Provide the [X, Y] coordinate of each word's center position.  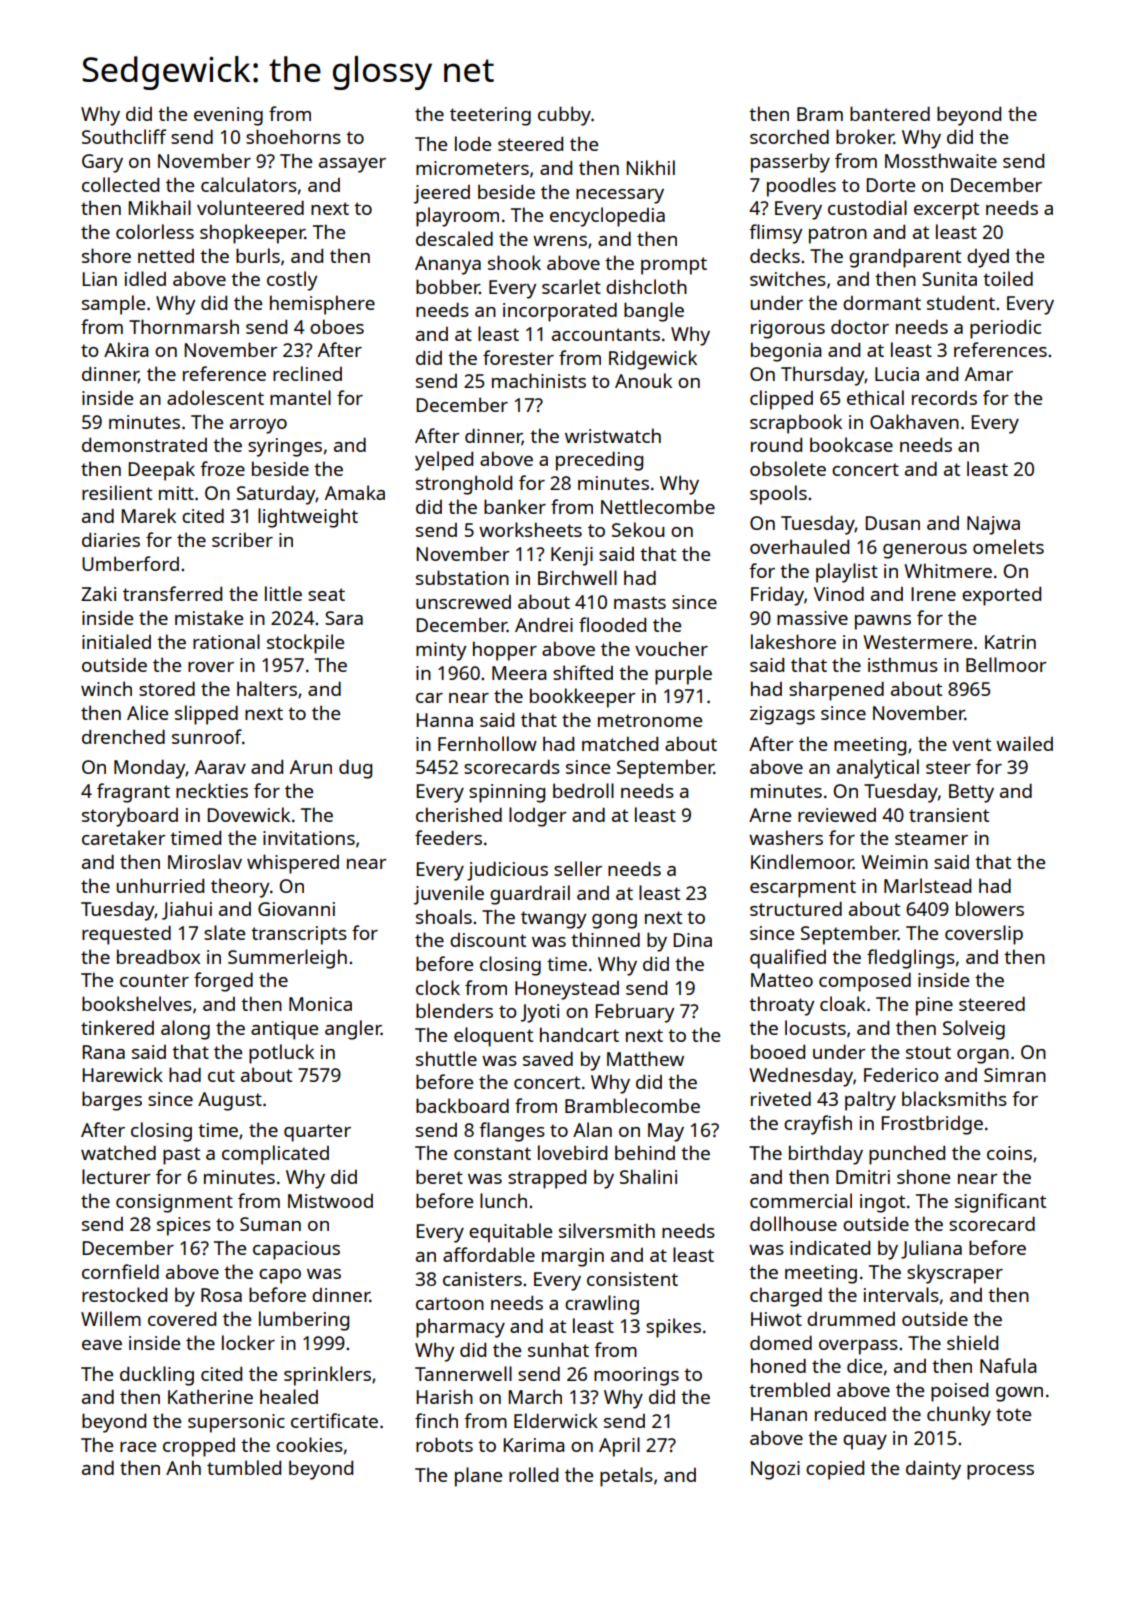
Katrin [1010, 642]
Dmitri [863, 1177]
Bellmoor [1006, 664]
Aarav [220, 767]
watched [118, 1152]
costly [292, 281]
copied [835, 1470]
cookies [309, 1444]
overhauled [799, 546]
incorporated [560, 312]
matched [620, 743]
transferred [172, 593]
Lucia [897, 374]
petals [626, 1477]
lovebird [572, 1152]
